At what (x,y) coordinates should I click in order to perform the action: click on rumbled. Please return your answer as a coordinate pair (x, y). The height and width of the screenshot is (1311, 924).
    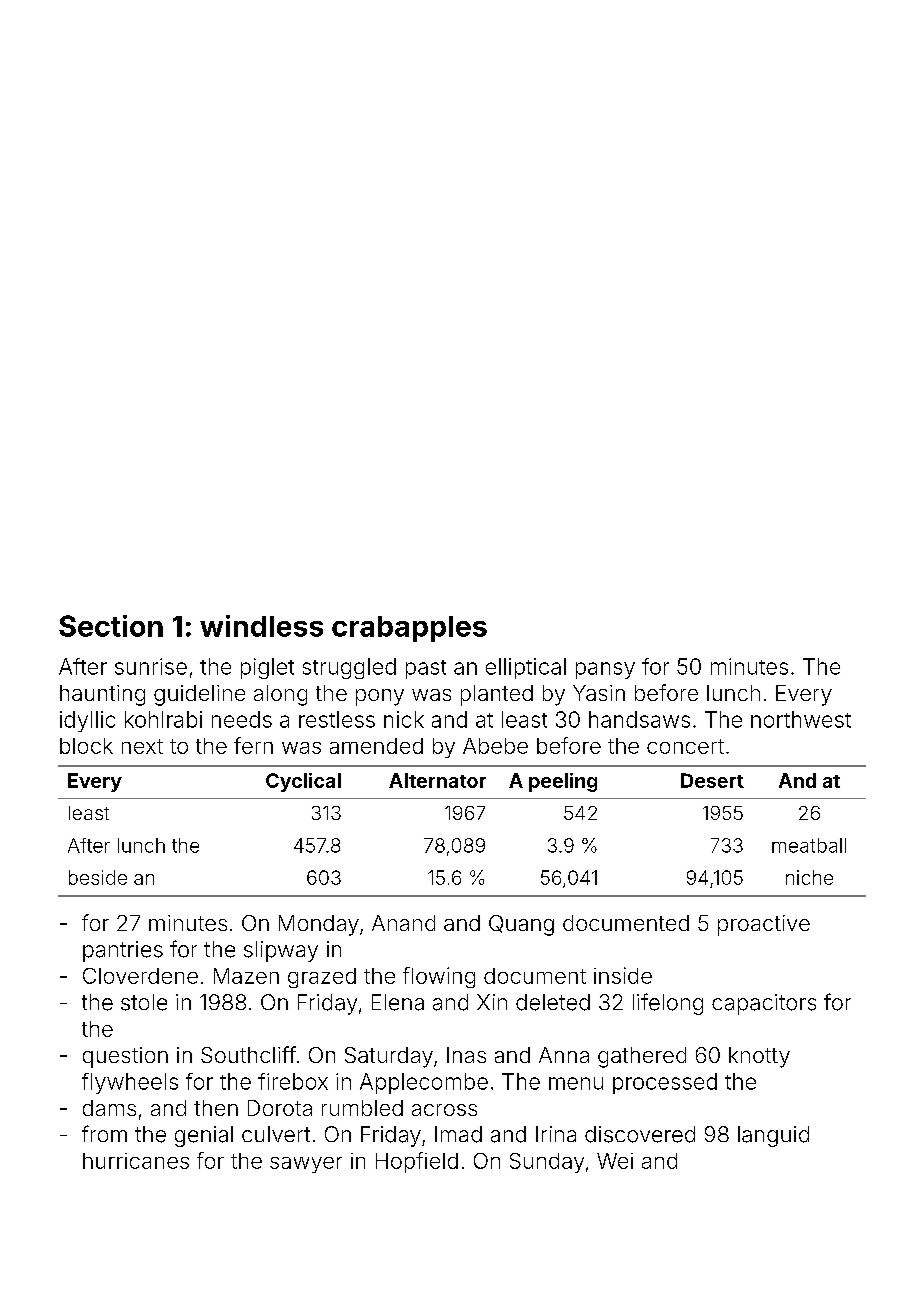
    Looking at the image, I should click on (362, 1108).
